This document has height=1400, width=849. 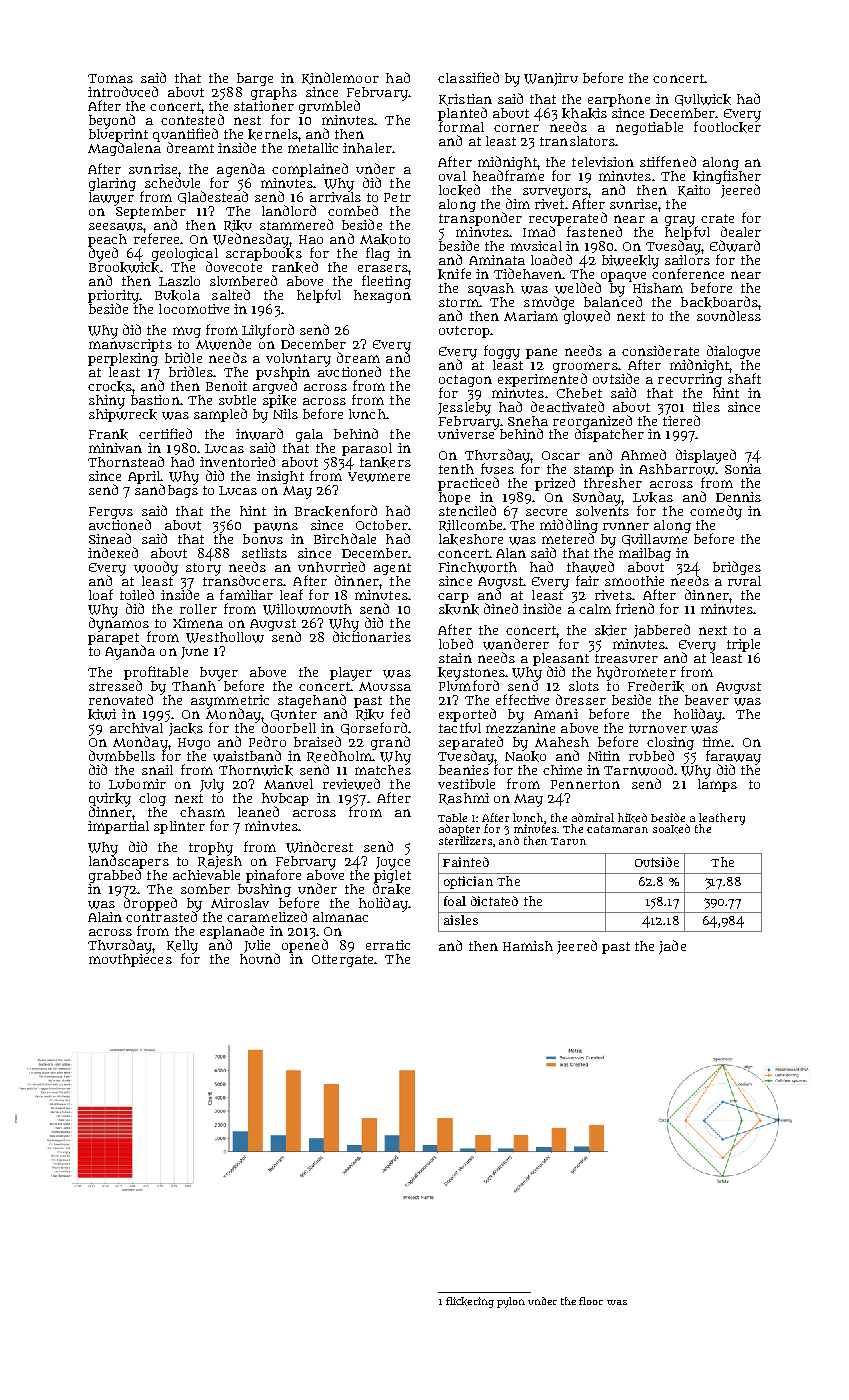 What do you see at coordinates (672, 947) in the document?
I see `jade` at bounding box center [672, 947].
